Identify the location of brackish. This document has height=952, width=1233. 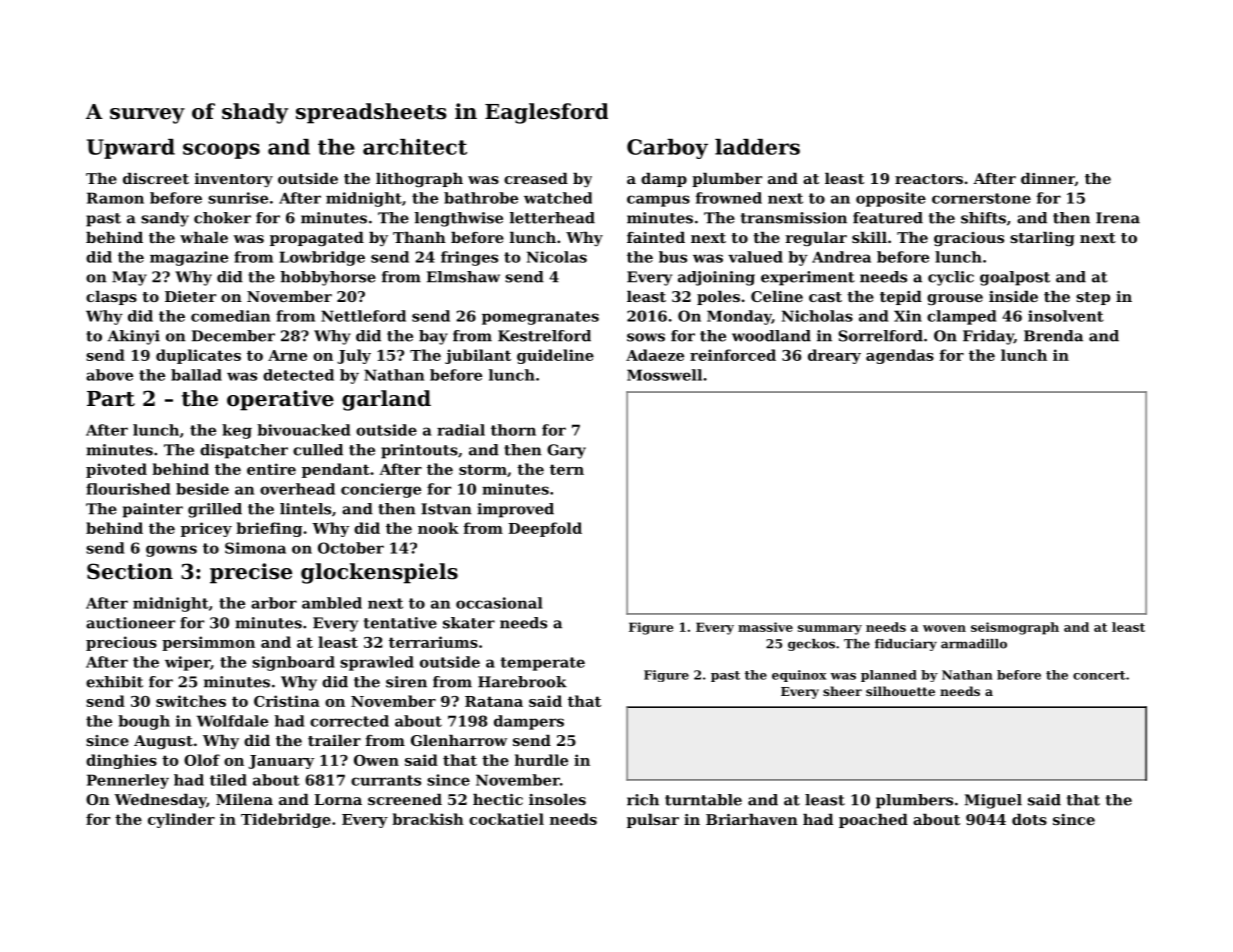
(428, 819).
